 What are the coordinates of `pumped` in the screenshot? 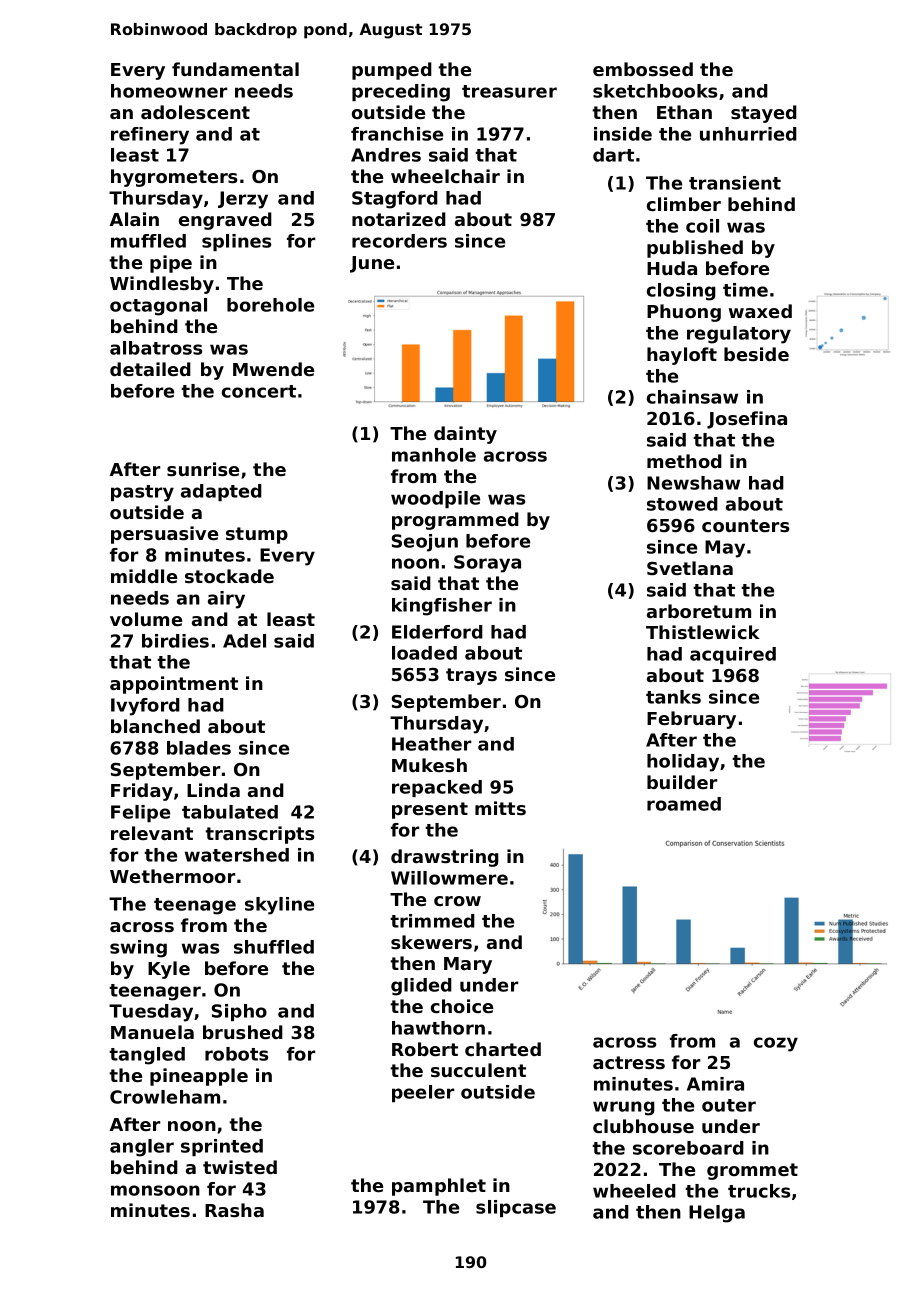 It's located at (392, 71).
